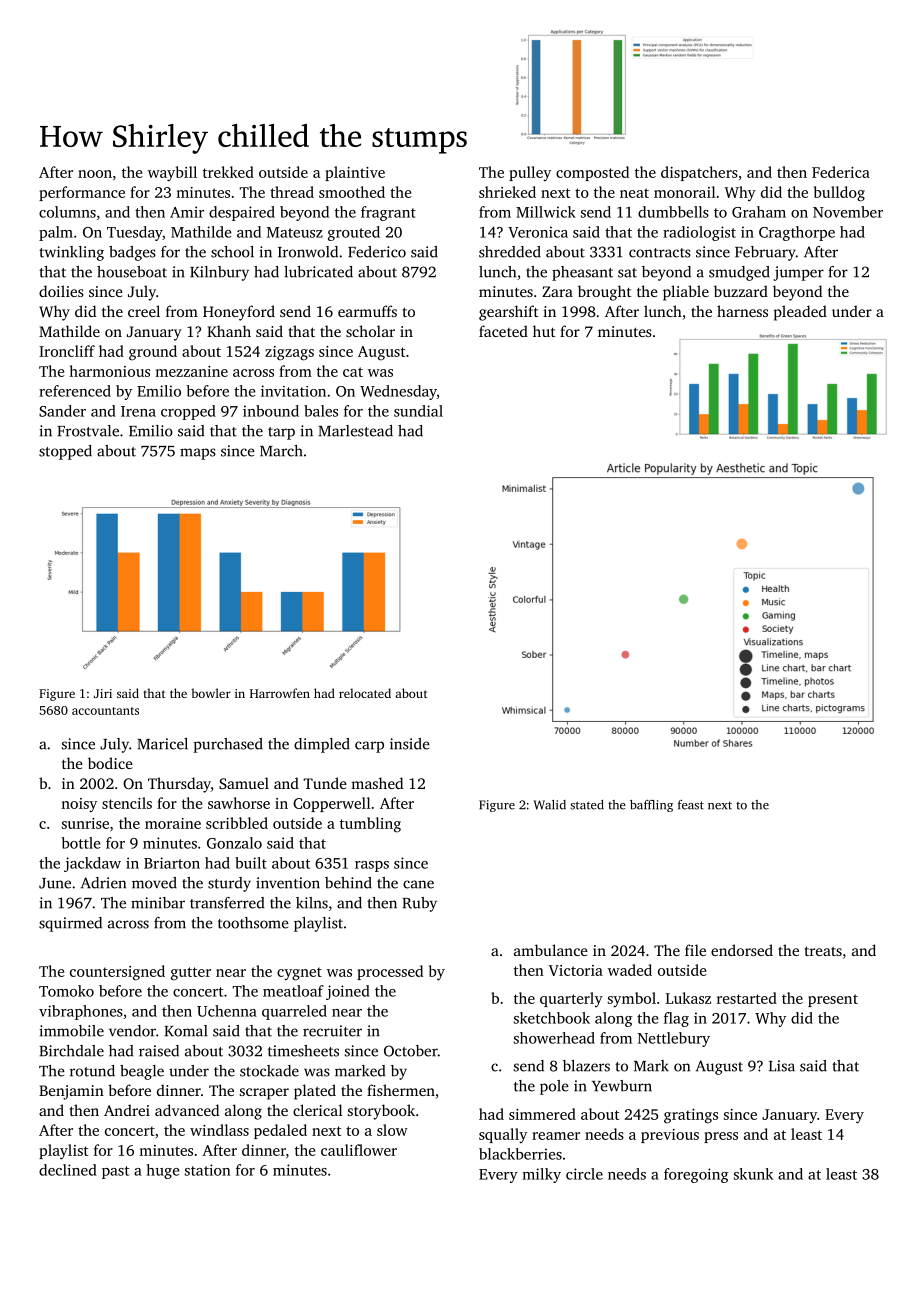  I want to click on foregoing, so click(696, 1175).
